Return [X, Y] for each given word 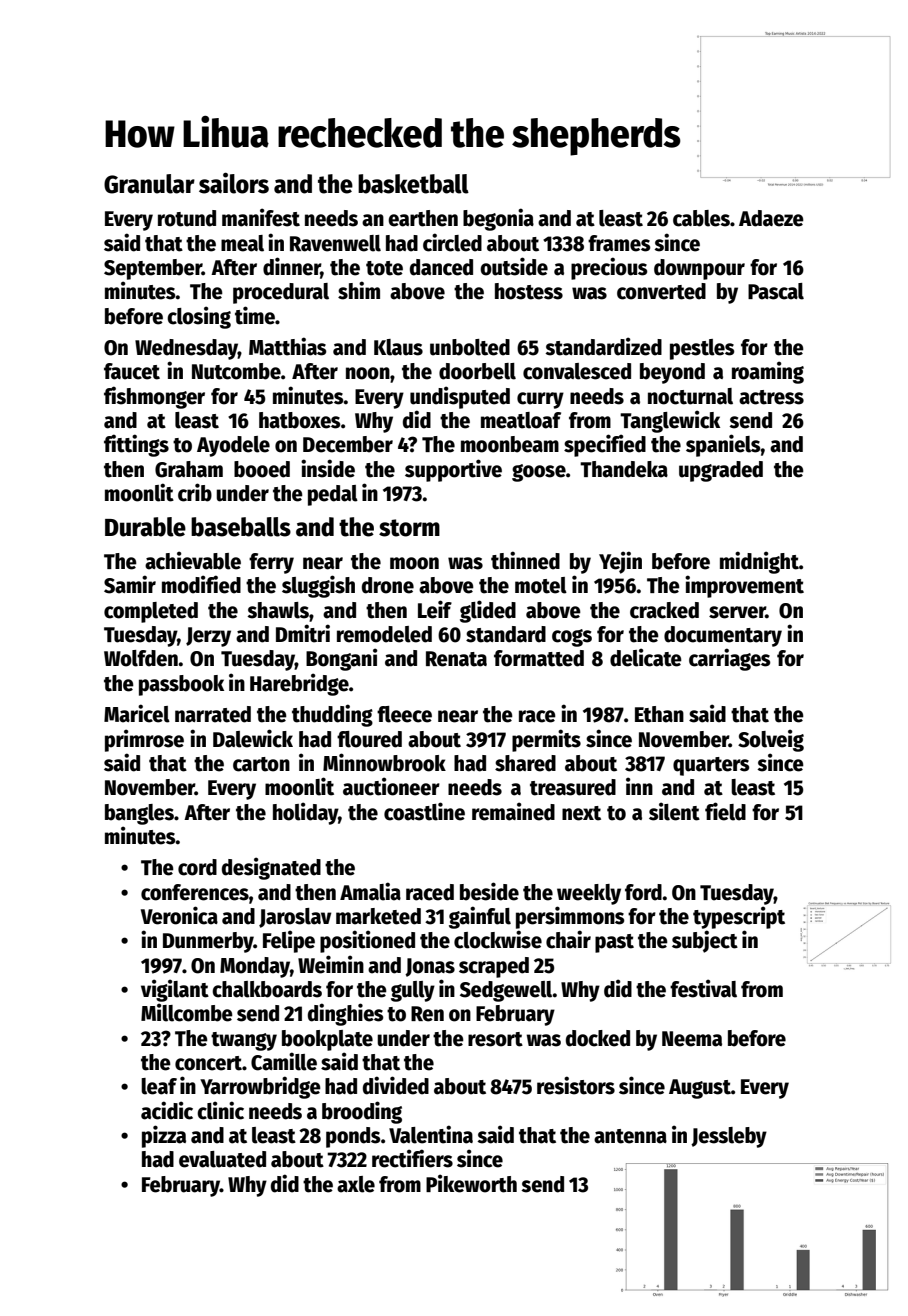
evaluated [222, 1159]
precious [609, 268]
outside [514, 266]
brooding [362, 1112]
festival [703, 988]
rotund [187, 218]
